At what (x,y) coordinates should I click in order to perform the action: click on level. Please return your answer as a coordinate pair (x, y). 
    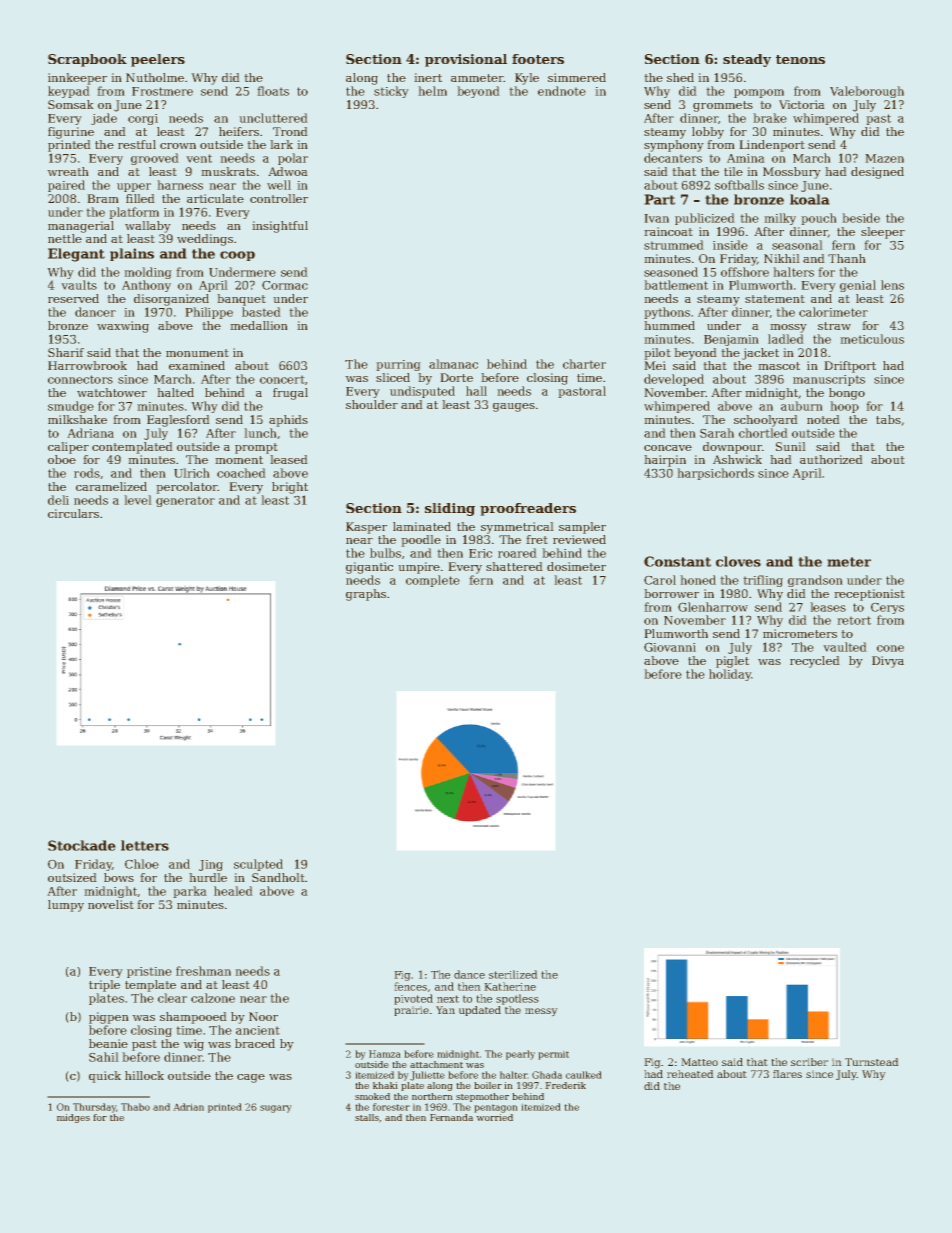
    Looking at the image, I should click on (138, 500).
